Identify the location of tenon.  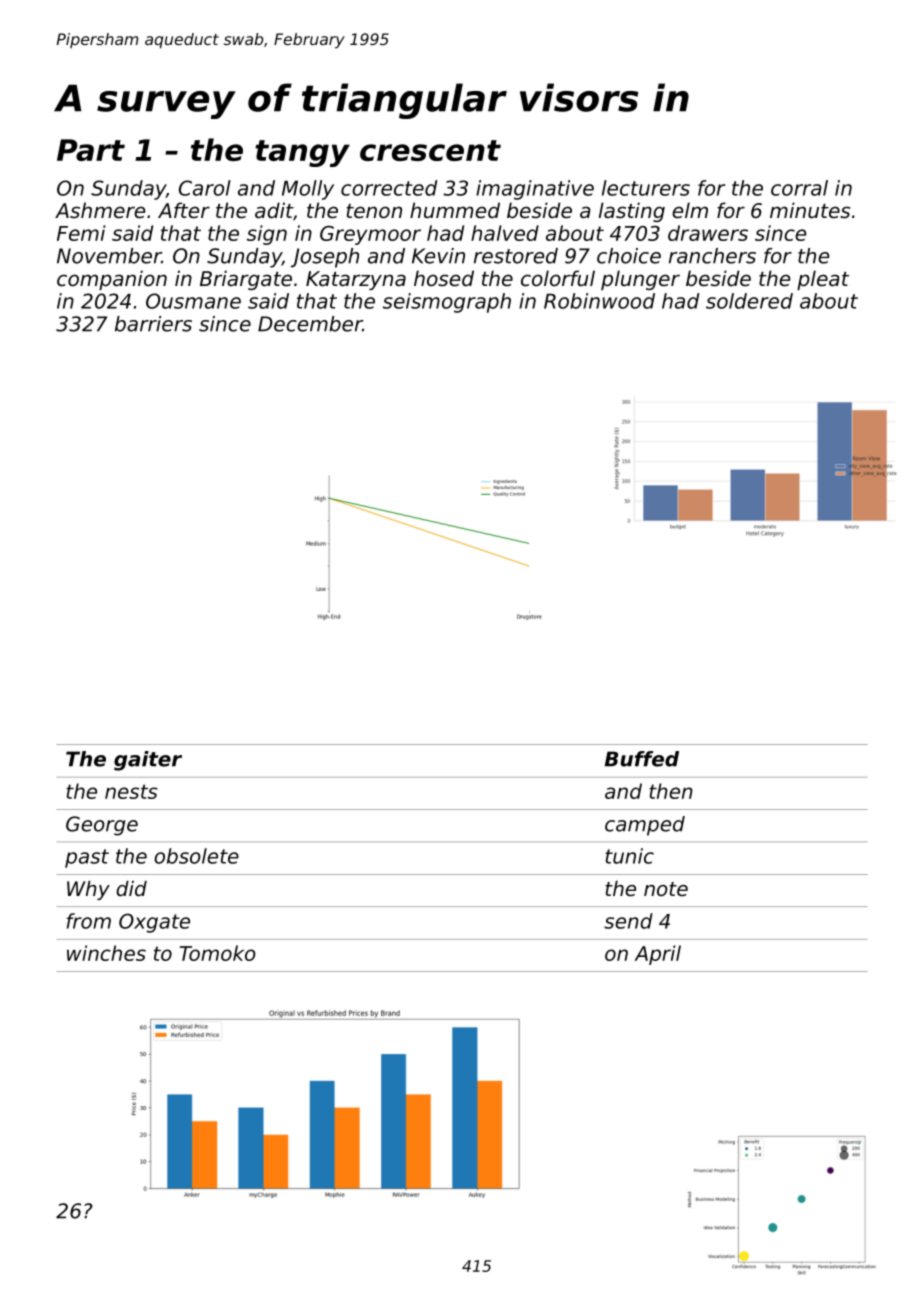
(374, 211).
